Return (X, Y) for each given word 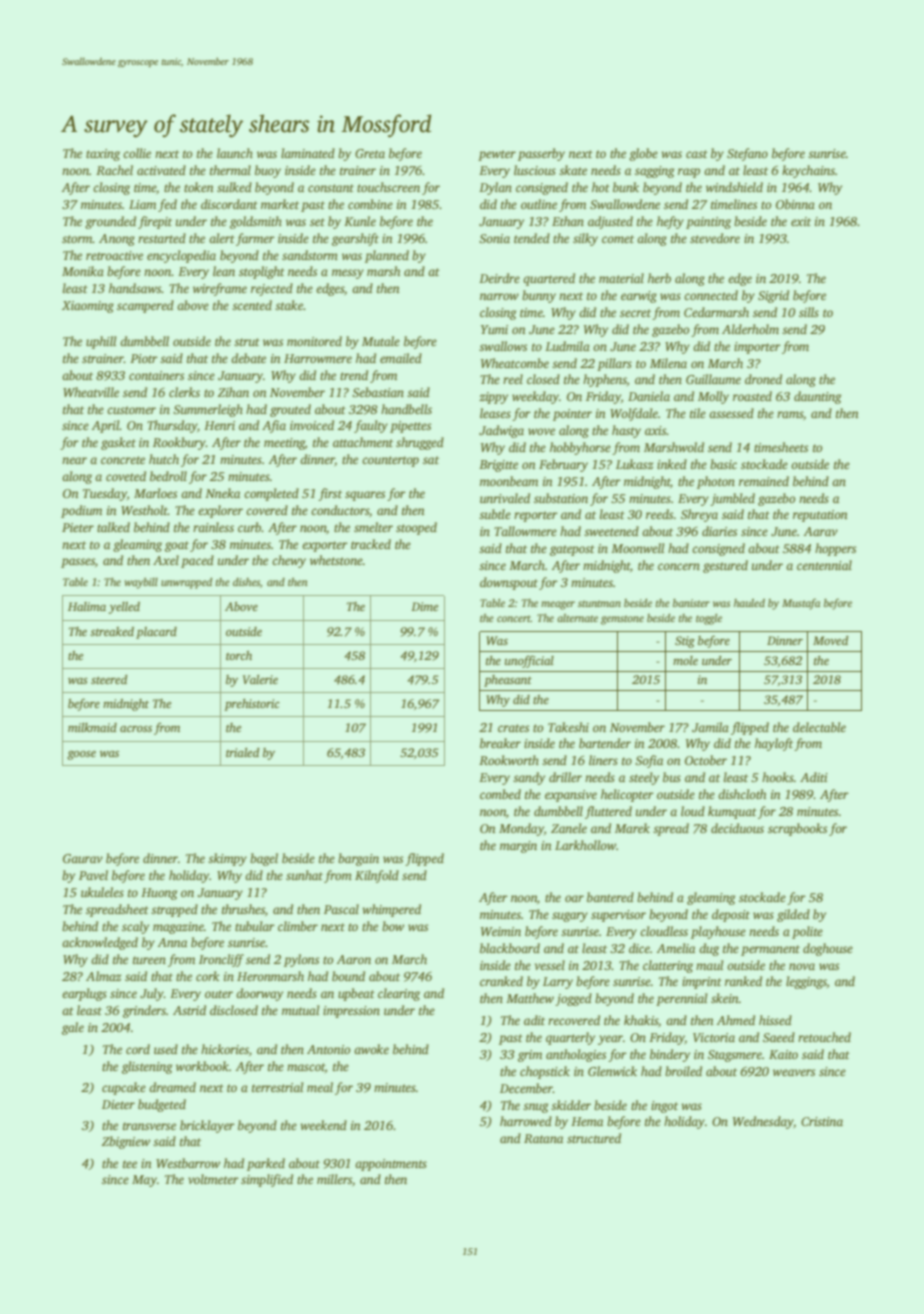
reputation (820, 516)
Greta (370, 153)
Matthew (530, 998)
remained (764, 481)
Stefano (747, 154)
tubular (255, 926)
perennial (681, 999)
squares (365, 496)
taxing (103, 155)
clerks (184, 392)
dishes (246, 582)
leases (495, 413)
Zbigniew (126, 1142)
